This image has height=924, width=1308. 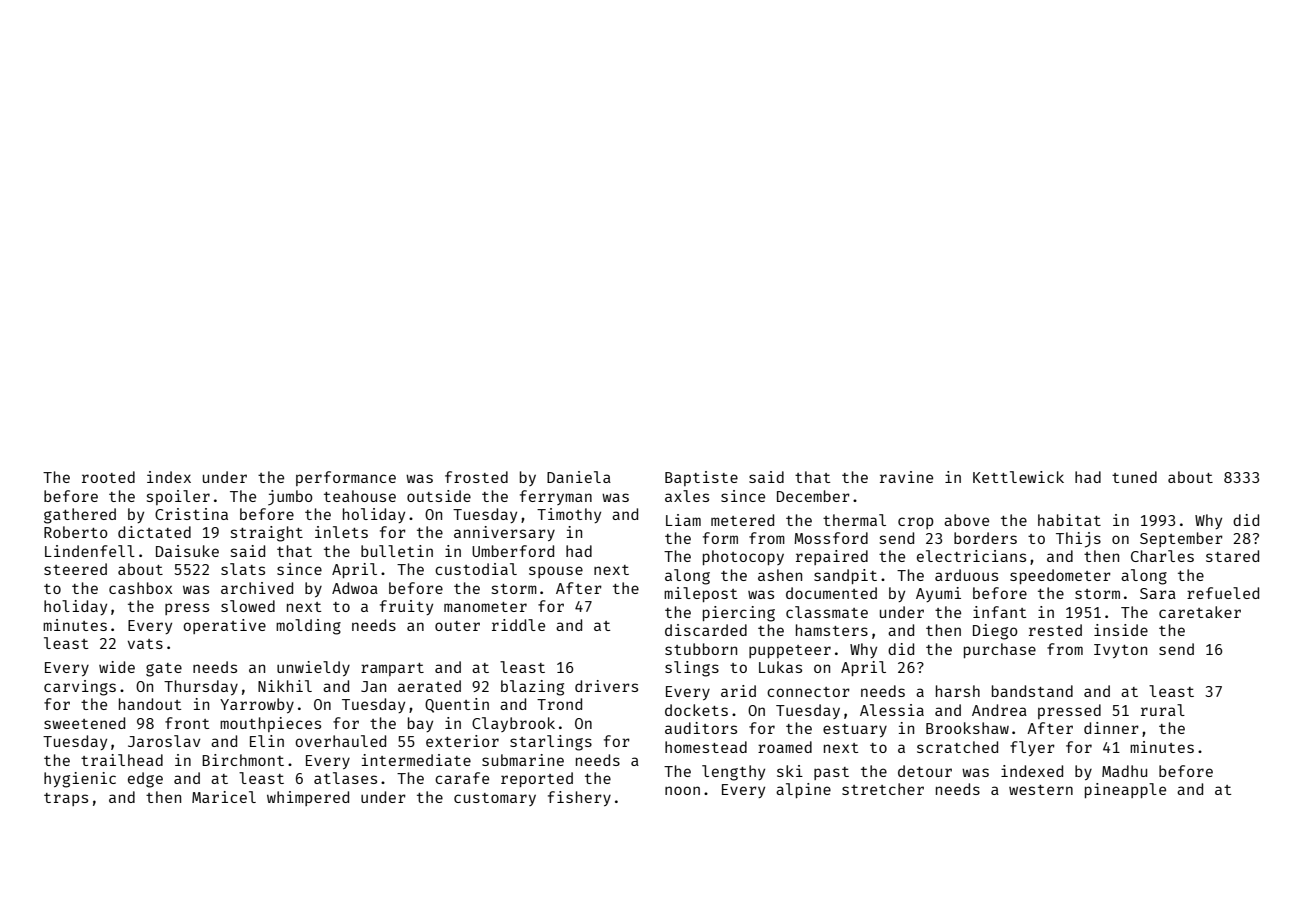 I want to click on Kettlewick, so click(x=1018, y=477).
